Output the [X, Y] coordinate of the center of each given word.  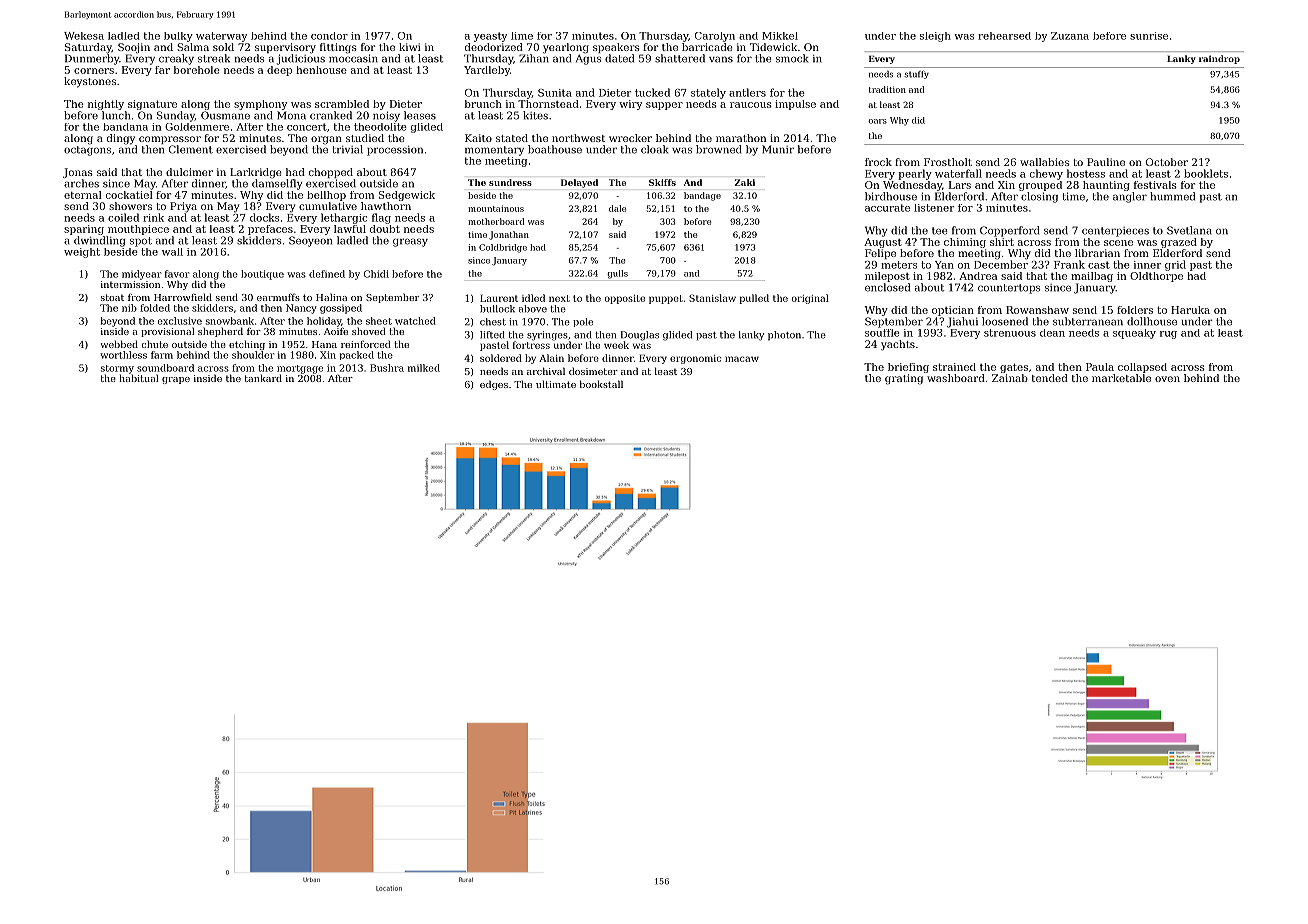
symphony [260, 105]
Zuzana [1070, 36]
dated [619, 58]
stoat [112, 297]
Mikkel [780, 36]
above [533, 309]
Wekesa [84, 36]
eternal [83, 195]
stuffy [916, 75]
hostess [1086, 173]
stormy [117, 369]
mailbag [1092, 277]
